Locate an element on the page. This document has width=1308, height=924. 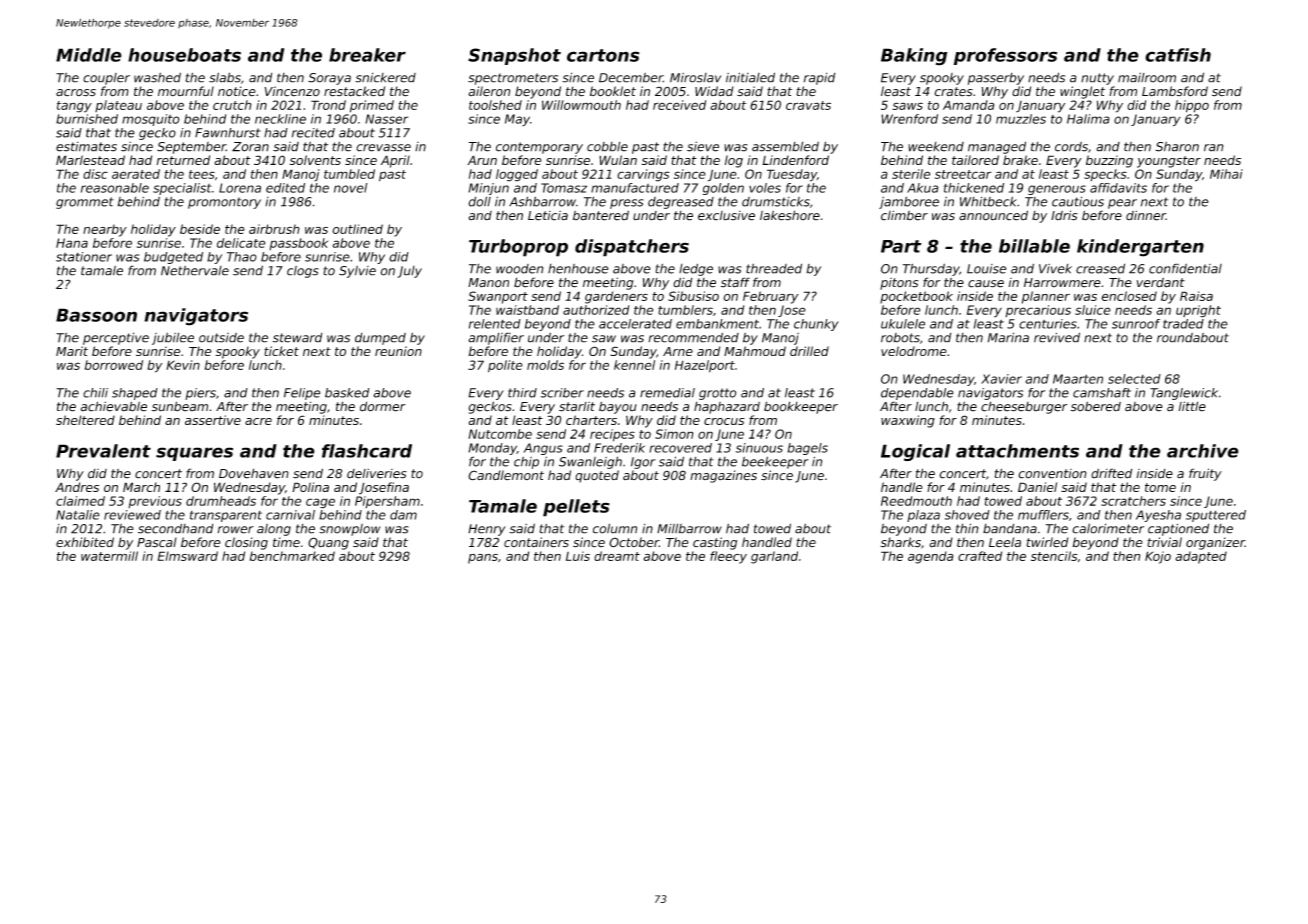
spectrometers is located at coordinates (513, 79).
